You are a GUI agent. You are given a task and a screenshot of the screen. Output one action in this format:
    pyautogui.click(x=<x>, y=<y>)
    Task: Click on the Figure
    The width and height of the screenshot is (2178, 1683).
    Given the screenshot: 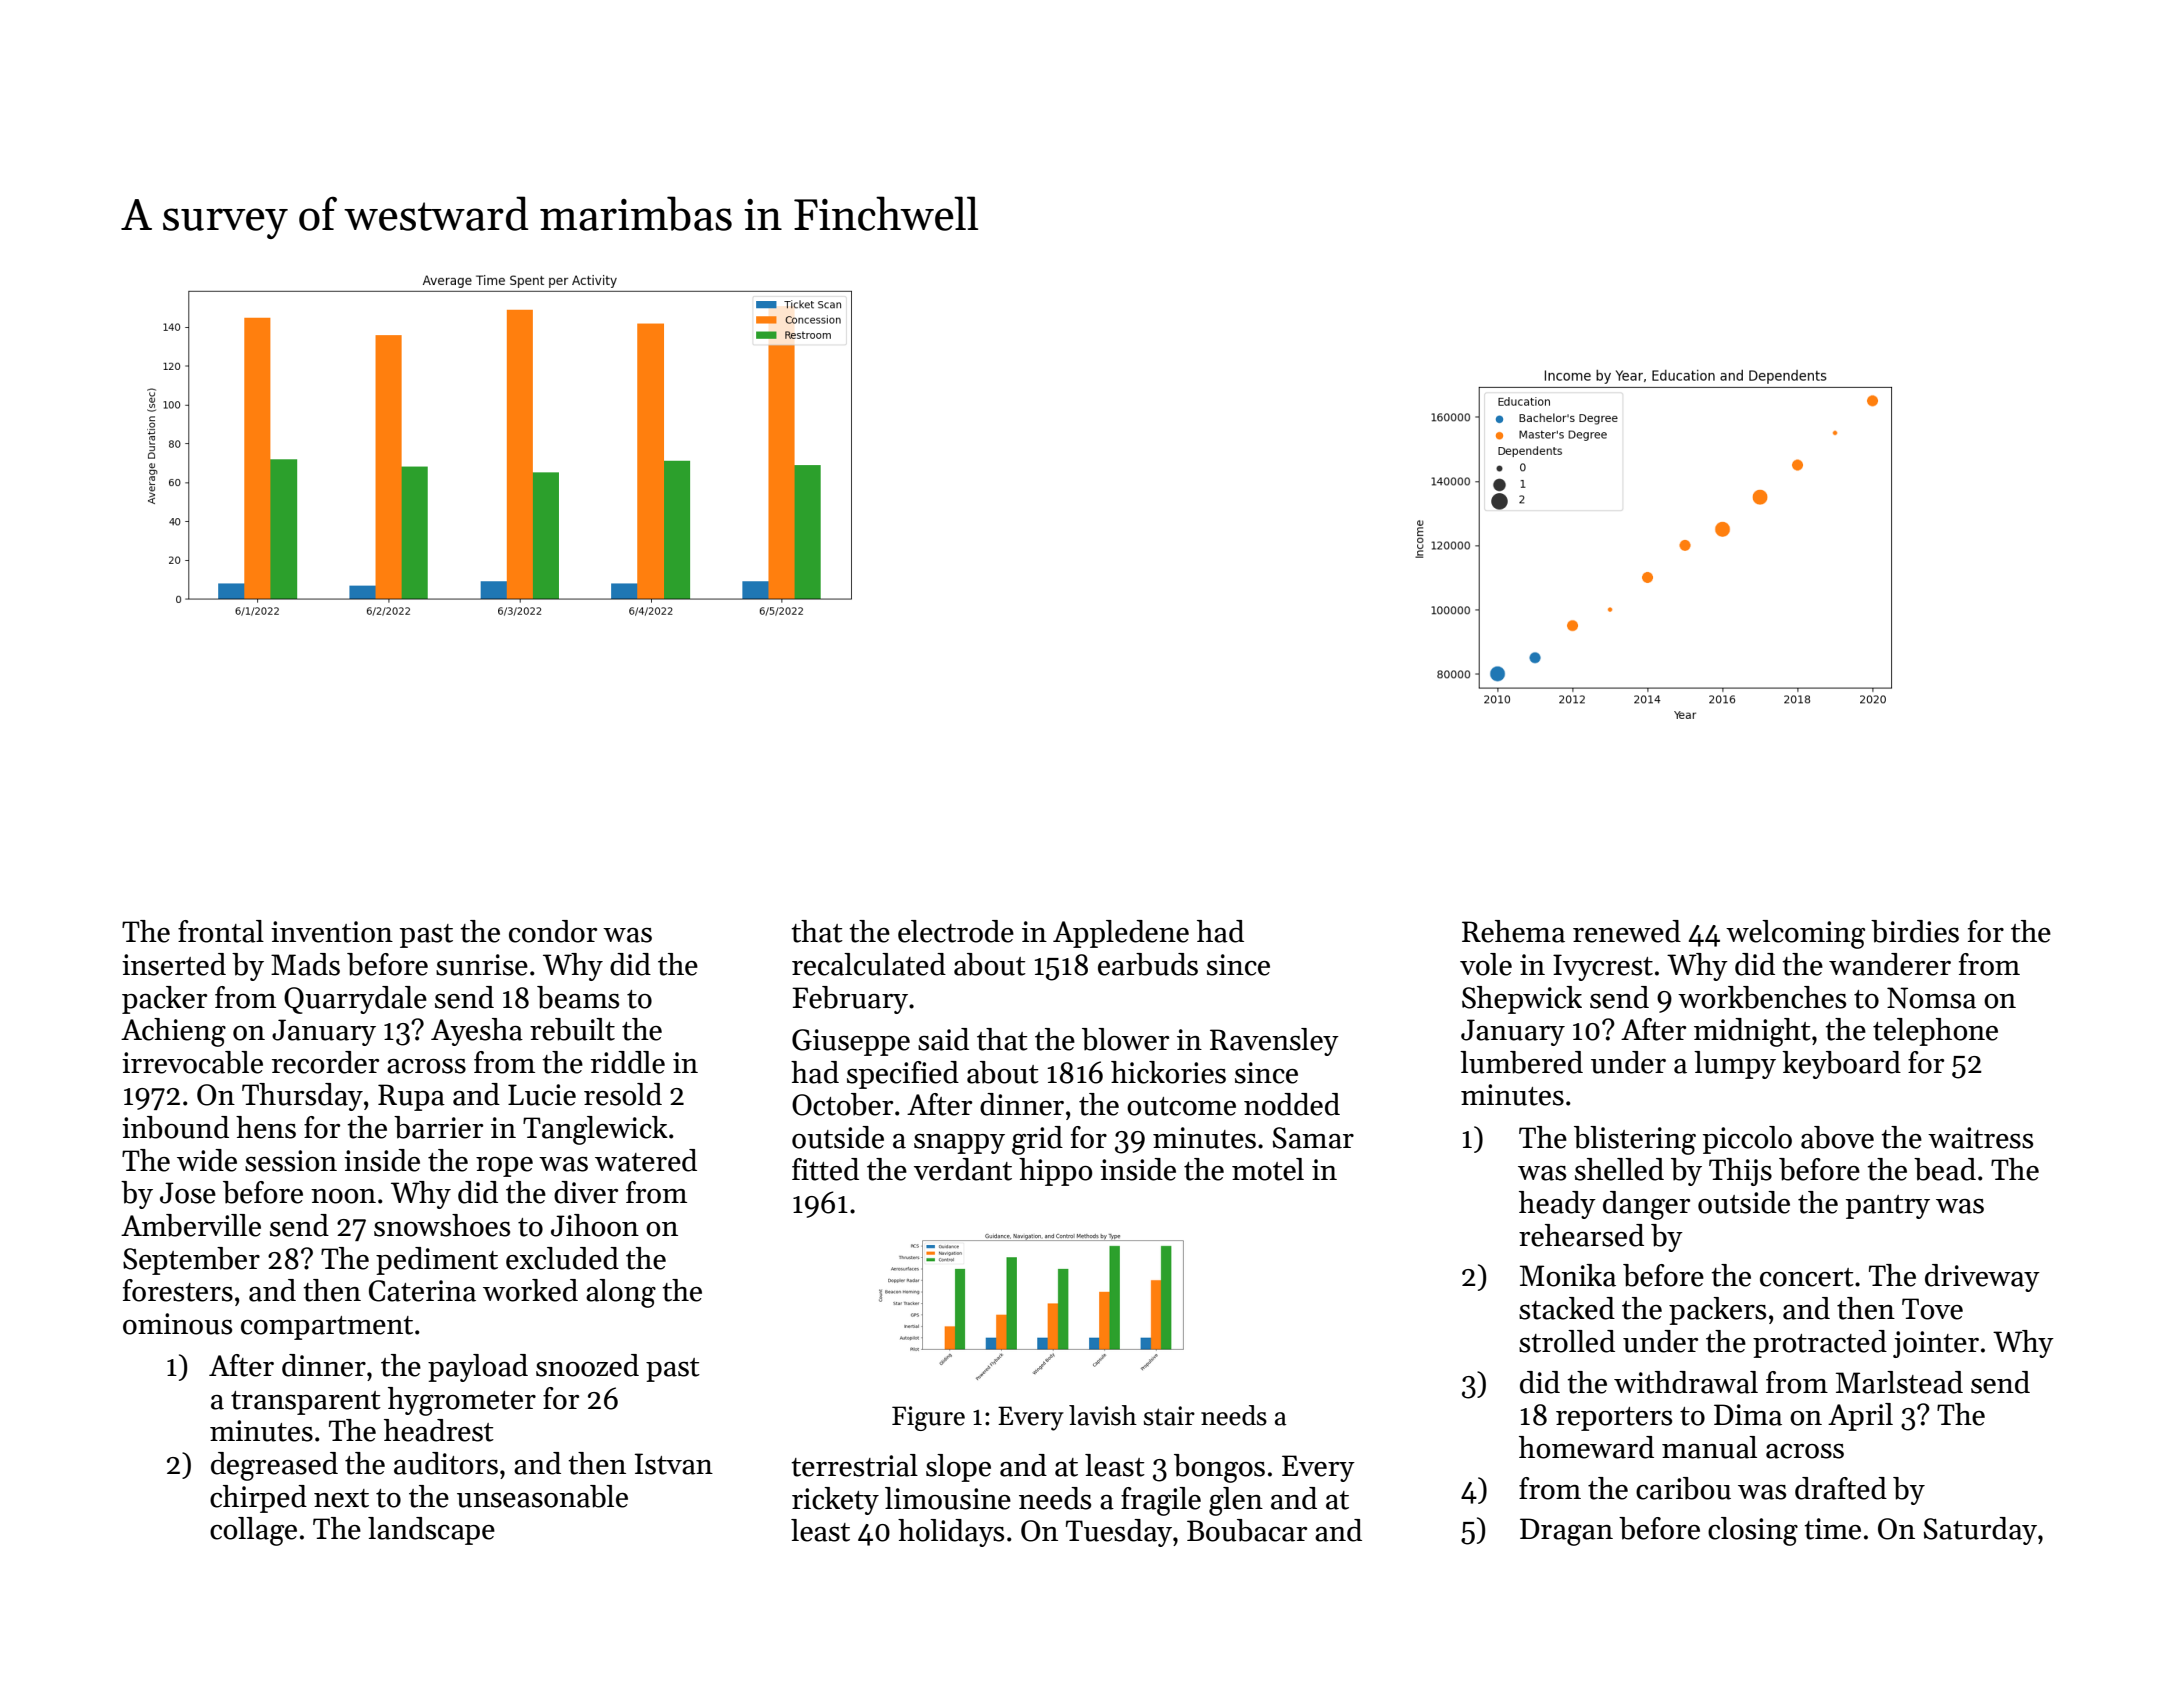 What is the action you would take?
    pyautogui.click(x=928, y=1418)
